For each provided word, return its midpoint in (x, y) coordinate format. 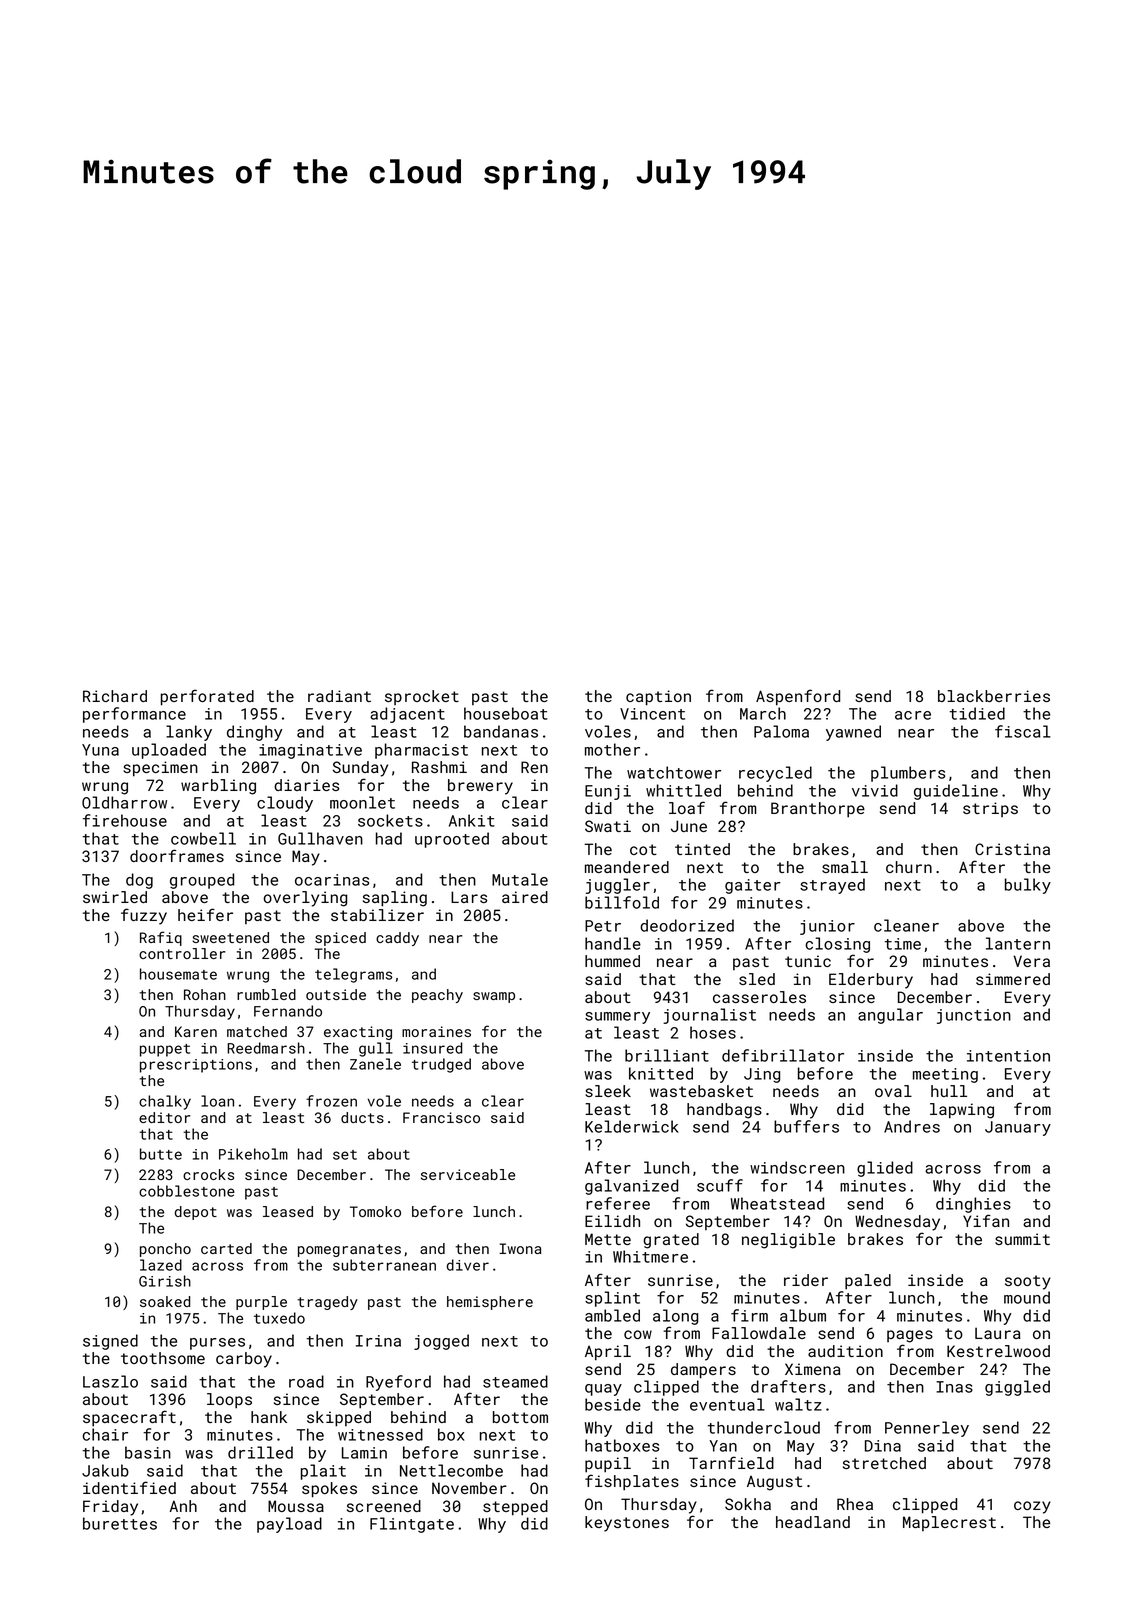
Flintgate (412, 1525)
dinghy (255, 733)
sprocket (422, 697)
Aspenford (798, 697)
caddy (397, 939)
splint (612, 1299)
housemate (178, 974)
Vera (1031, 961)
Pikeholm (253, 1154)
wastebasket (701, 1091)
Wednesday (897, 1223)
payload (289, 1525)
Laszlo (110, 1381)
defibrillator (783, 1055)
